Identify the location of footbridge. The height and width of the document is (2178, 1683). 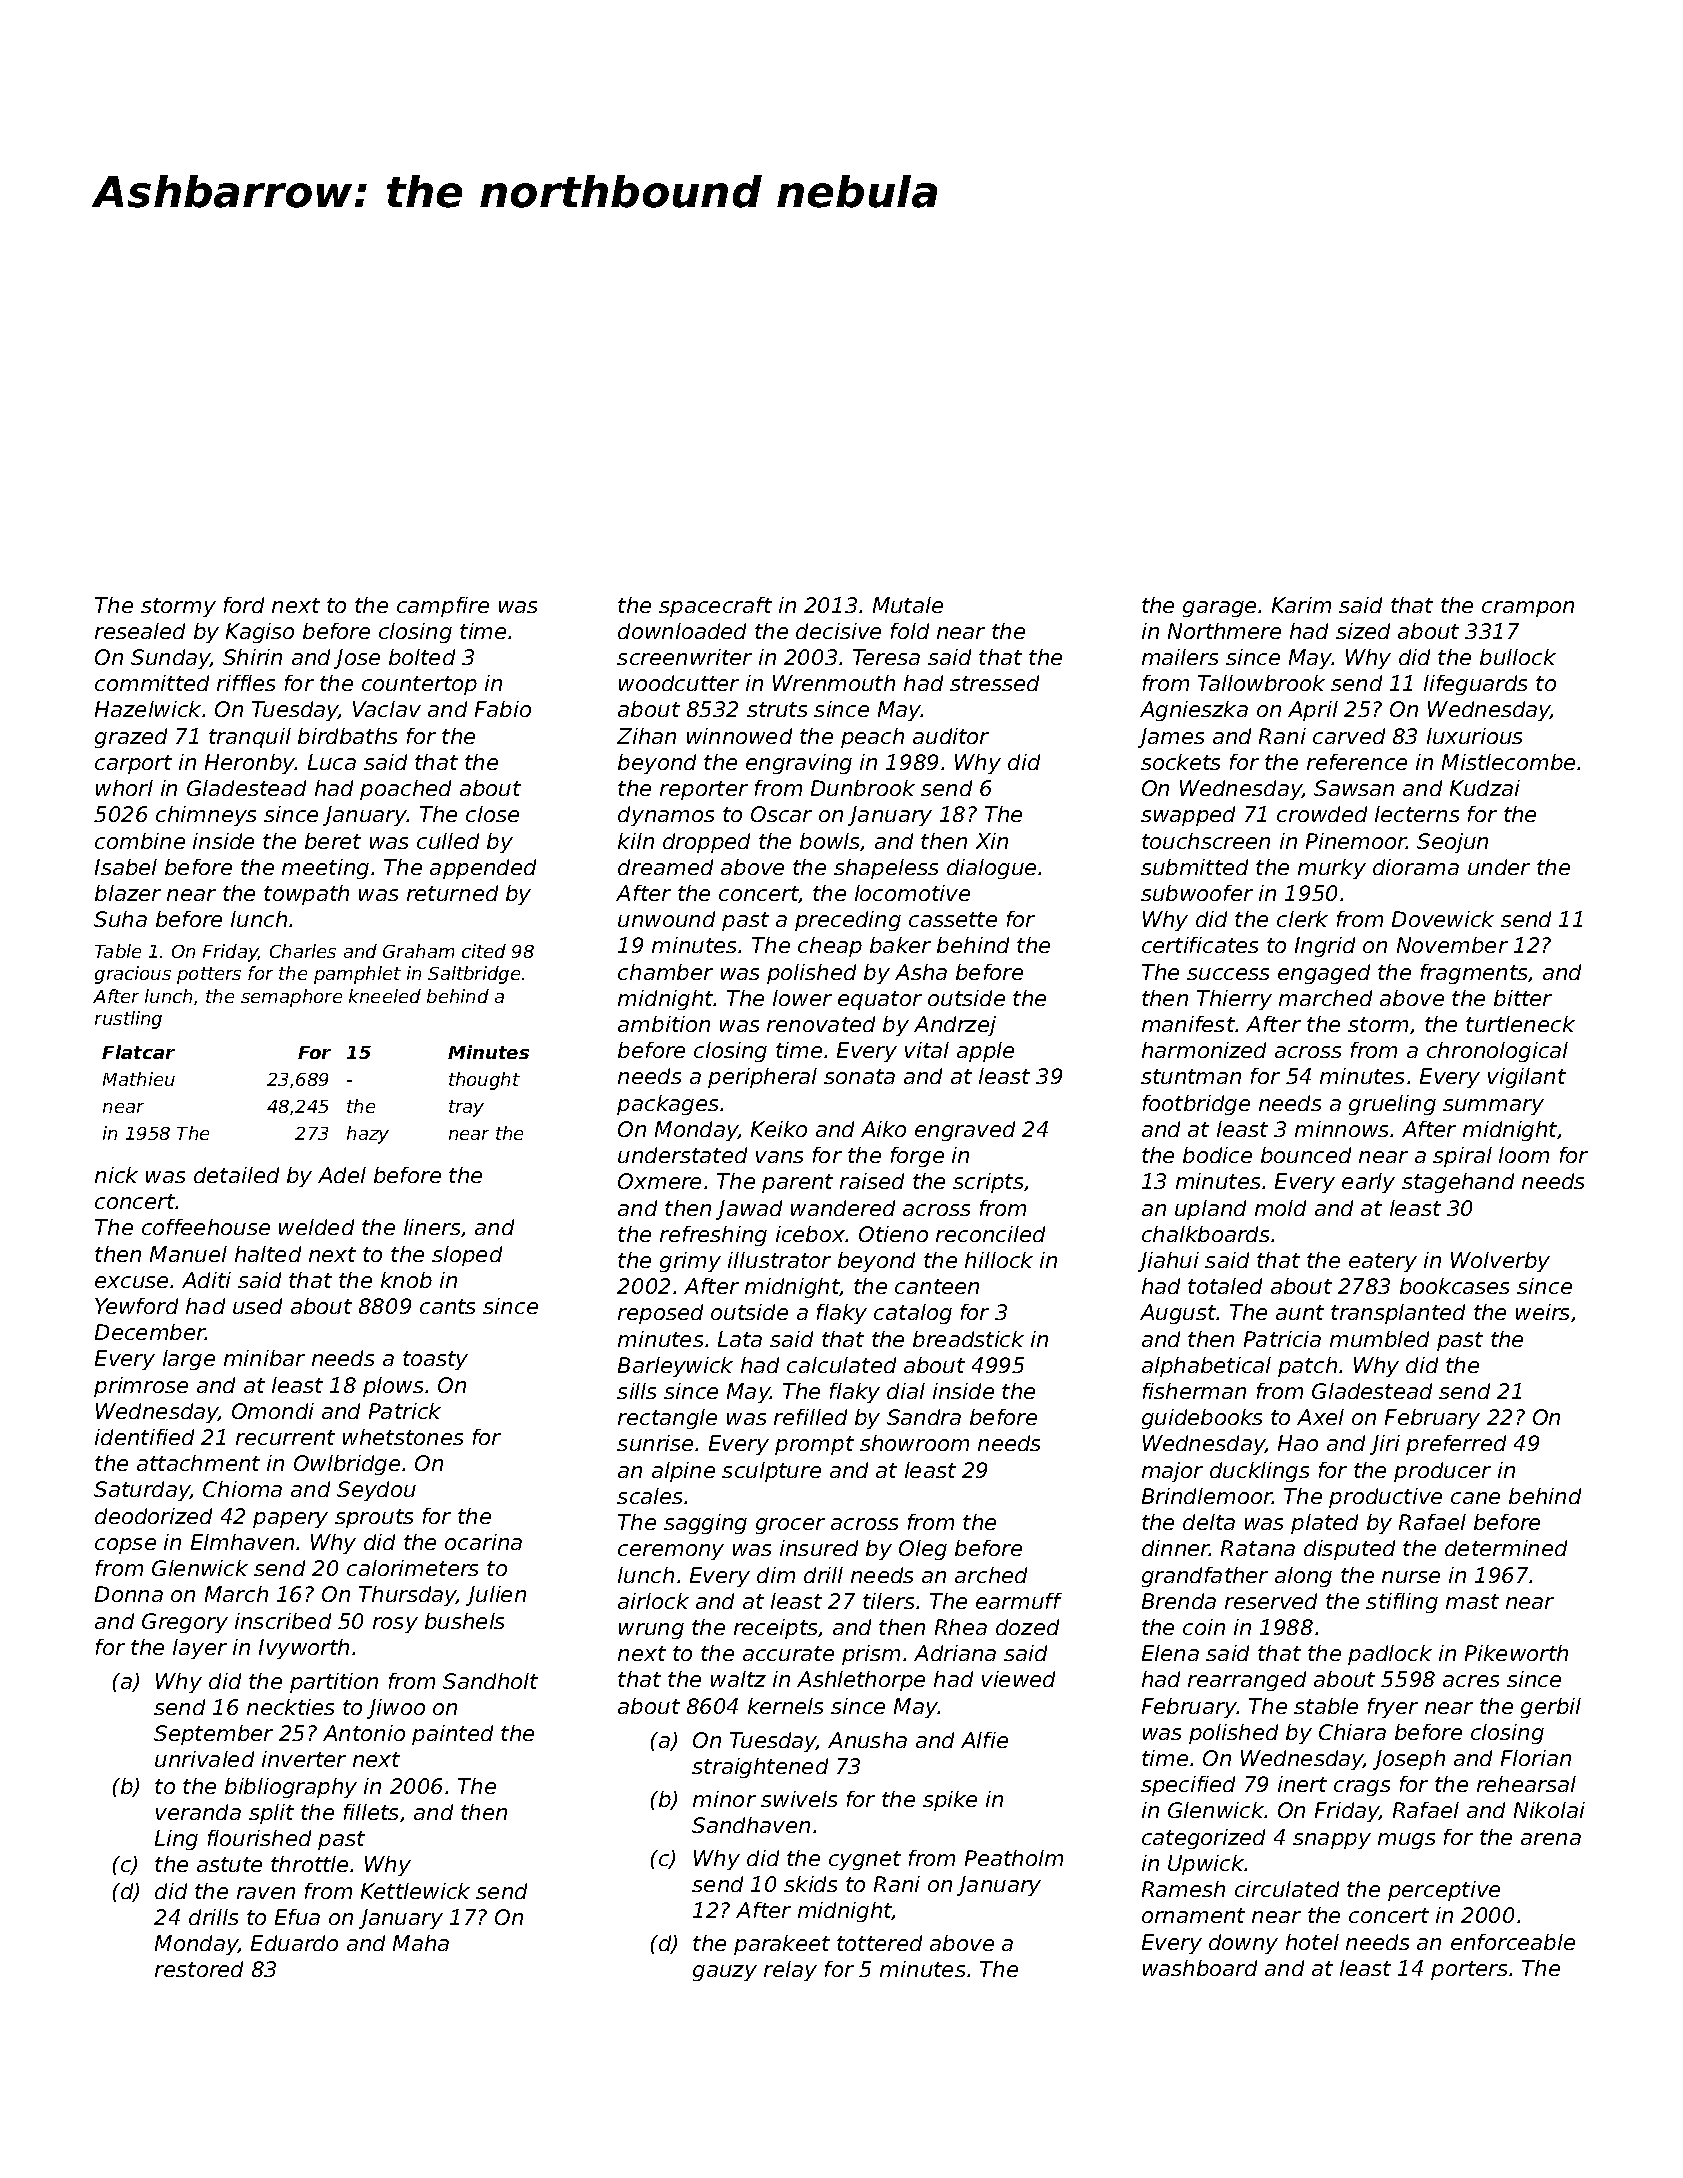
(1196, 1105).
